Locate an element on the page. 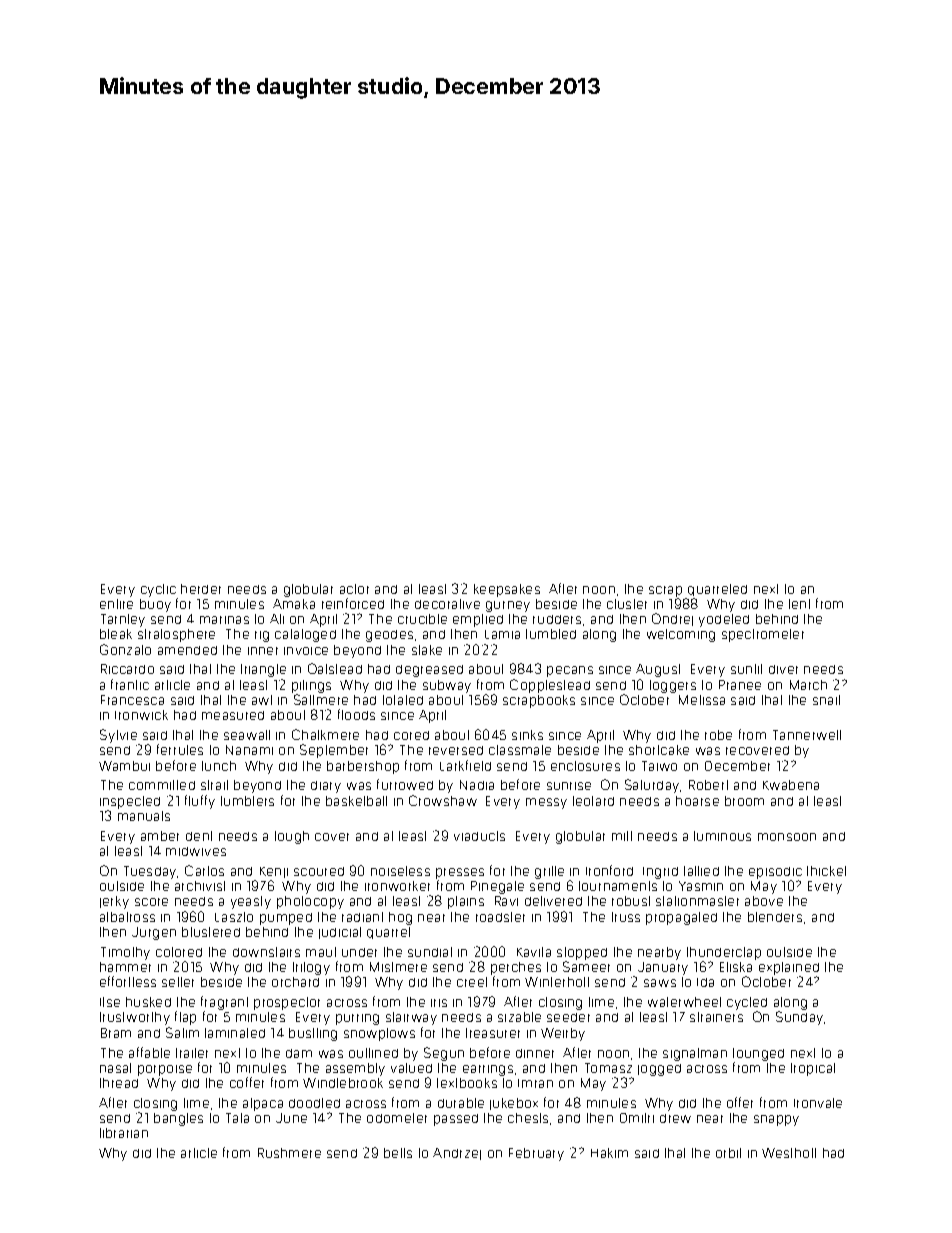  sinks is located at coordinates (527, 735).
